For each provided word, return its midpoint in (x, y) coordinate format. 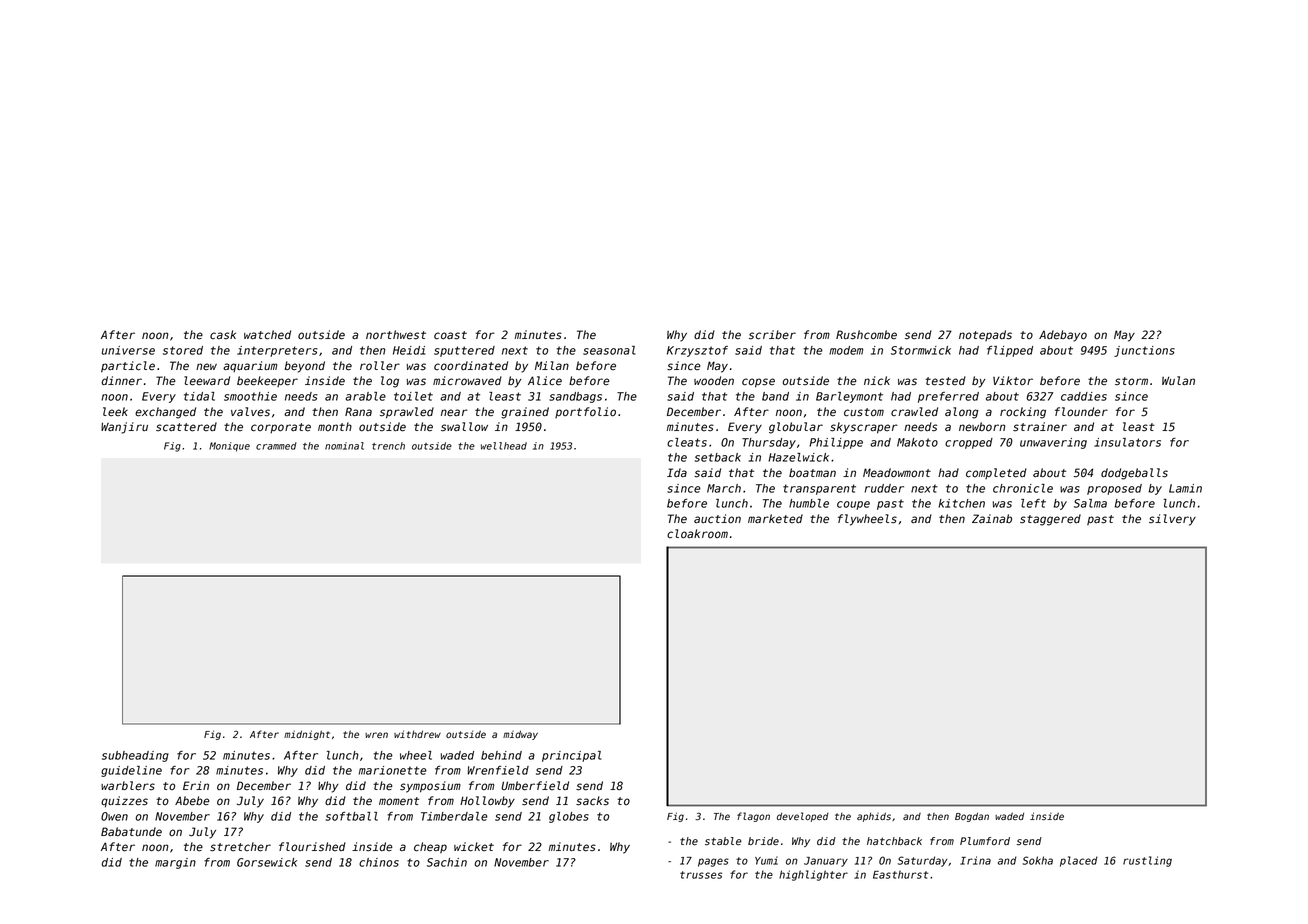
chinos (379, 862)
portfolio (585, 412)
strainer (1040, 427)
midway (520, 735)
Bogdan (972, 817)
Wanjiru (124, 428)
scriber (772, 335)
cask (223, 334)
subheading (135, 756)
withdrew (417, 734)
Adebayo (1063, 336)
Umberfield (535, 786)
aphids (874, 817)
